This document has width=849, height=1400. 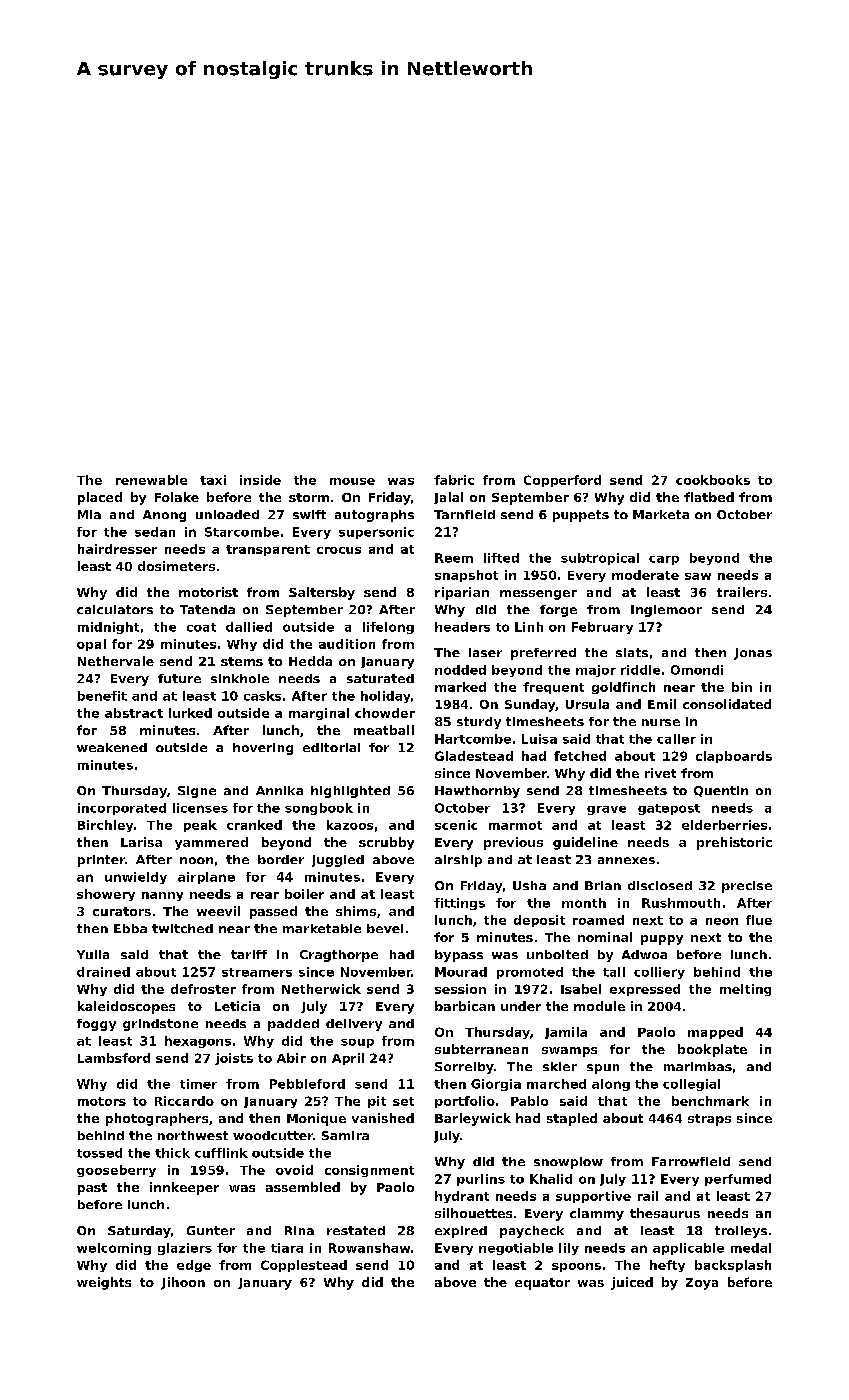 I want to click on straps, so click(x=709, y=1120).
